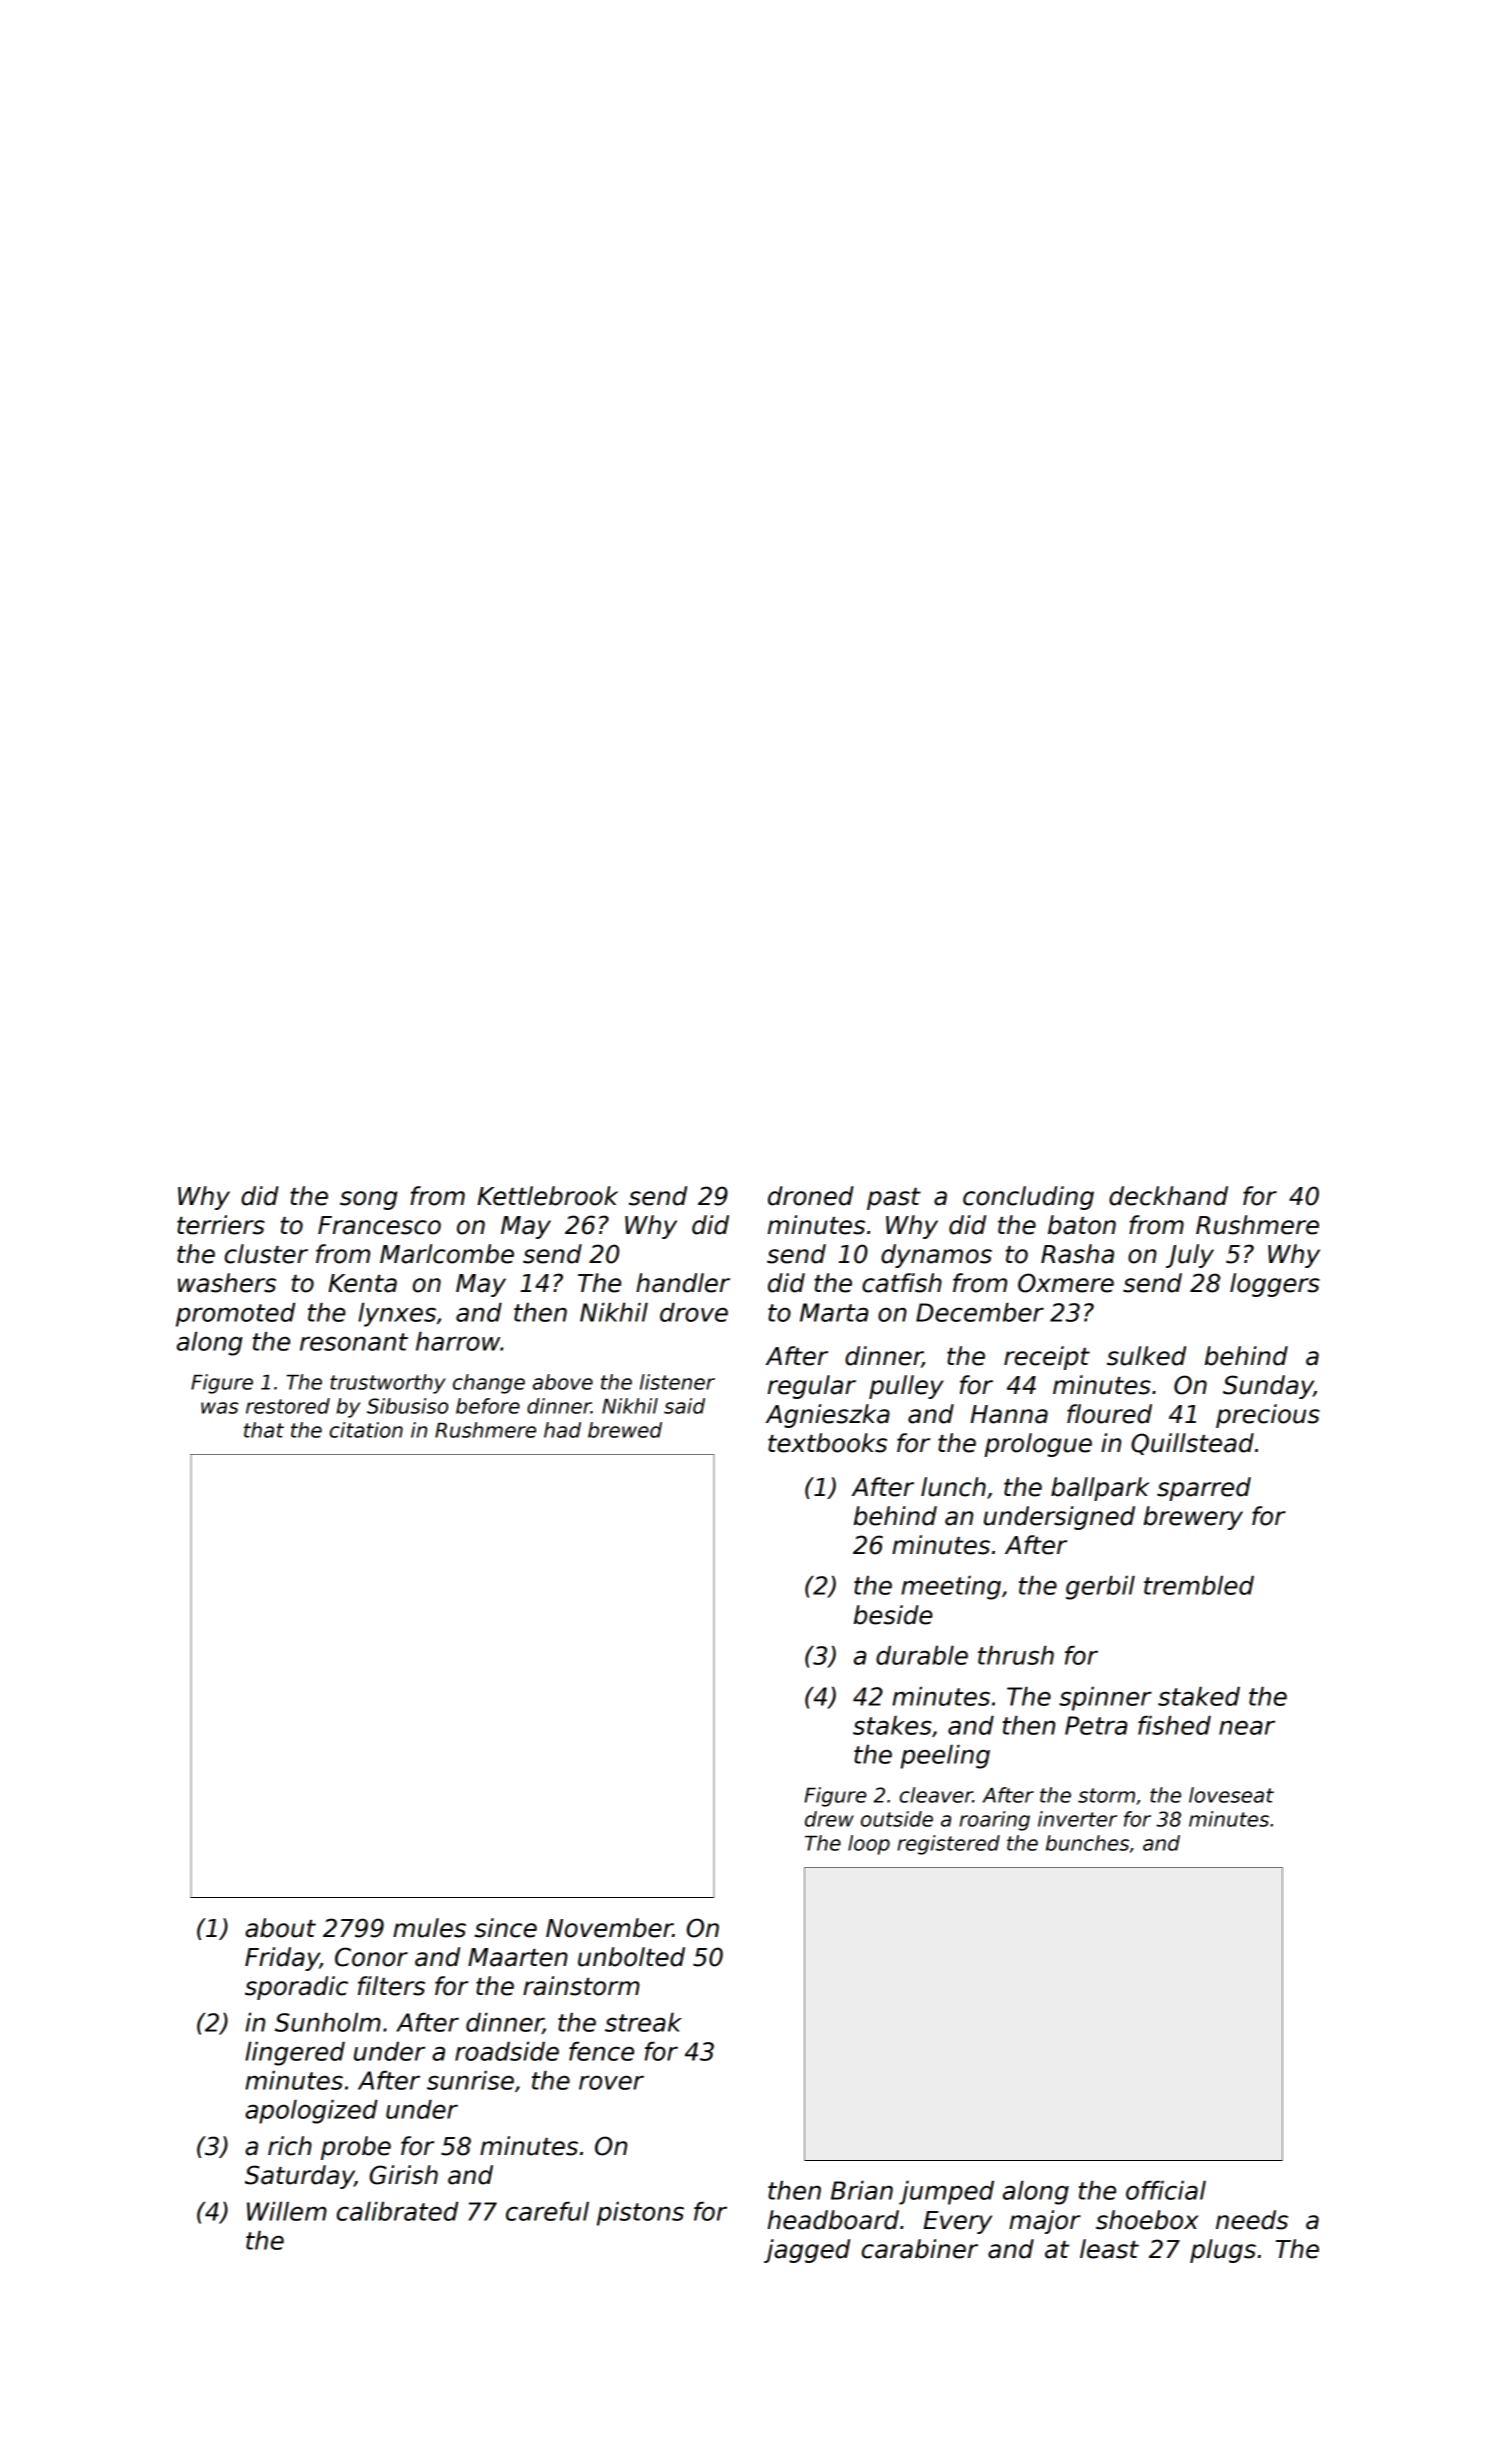  I want to click on droned, so click(811, 1196).
